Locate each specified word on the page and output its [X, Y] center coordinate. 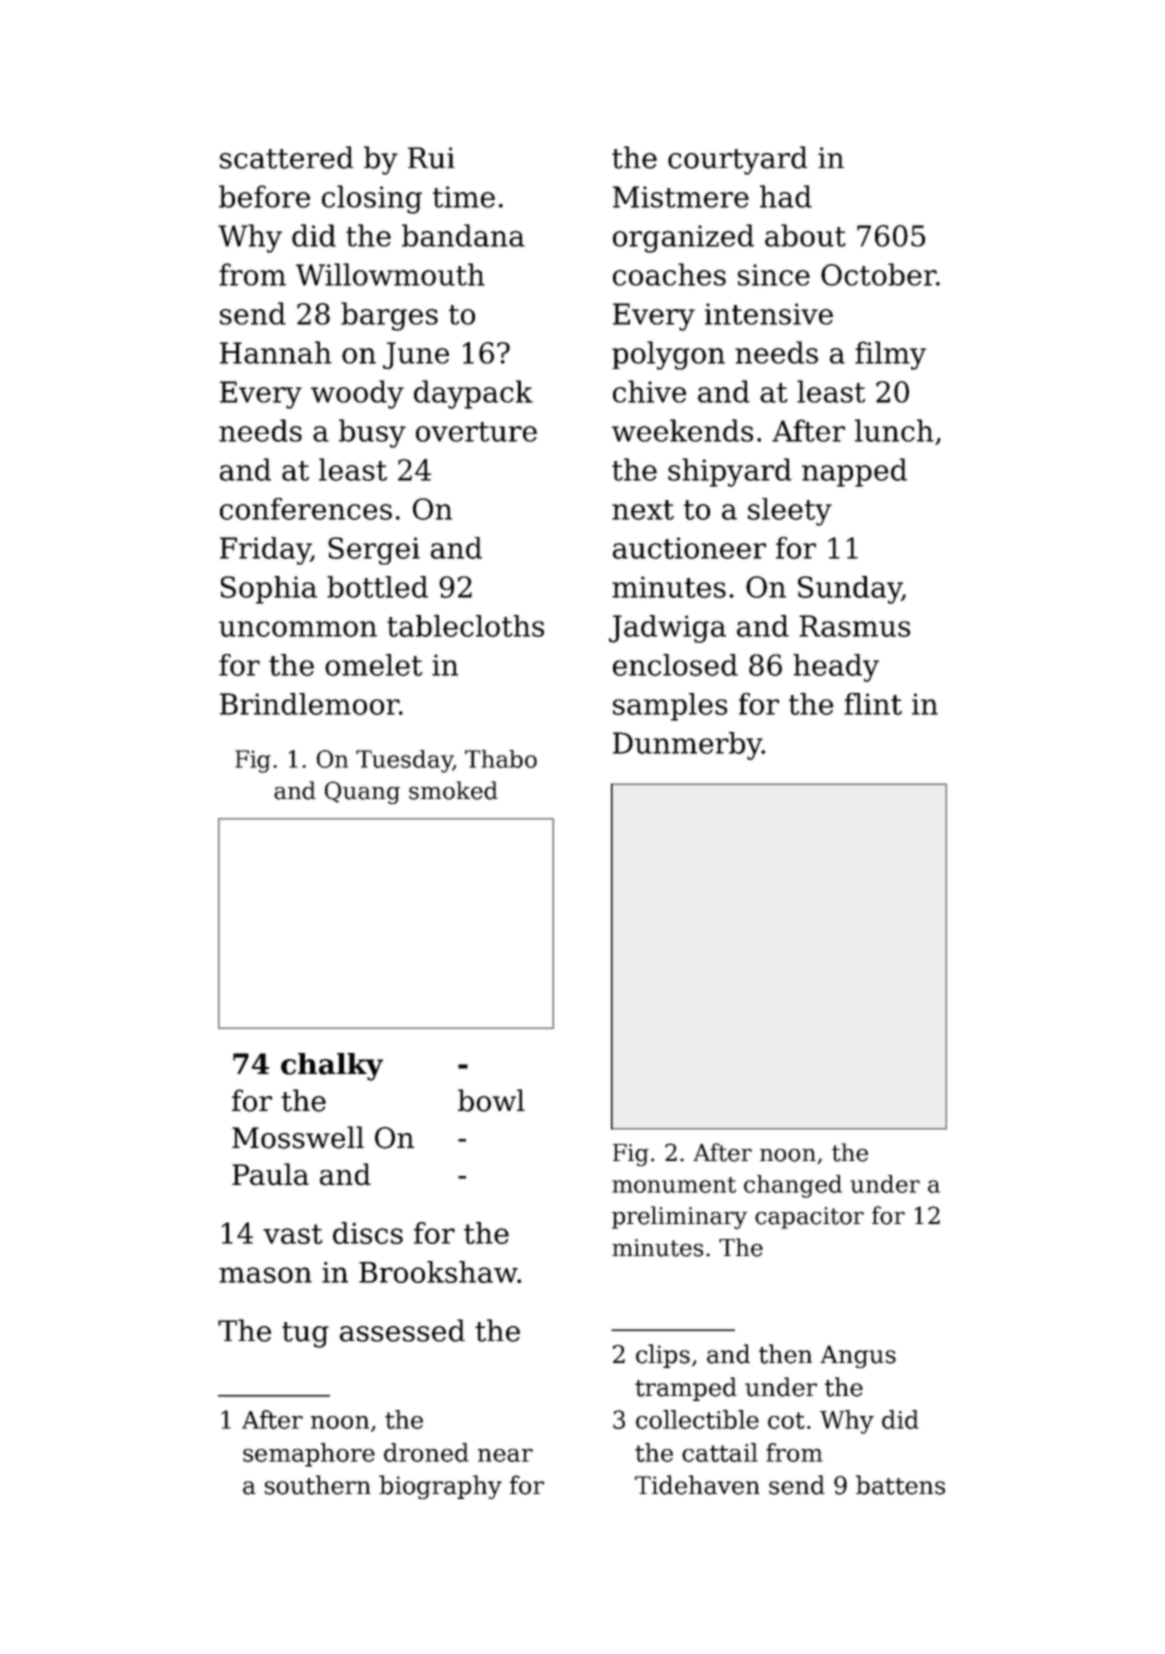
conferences [306, 509]
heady [836, 668]
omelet [373, 665]
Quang [362, 792]
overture [476, 432]
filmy [890, 355]
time [464, 197]
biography [440, 1487]
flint [873, 704]
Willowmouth [390, 274]
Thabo [501, 759]
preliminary [679, 1217]
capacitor [809, 1218]
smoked [453, 790]
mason [265, 1275]
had [786, 196]
